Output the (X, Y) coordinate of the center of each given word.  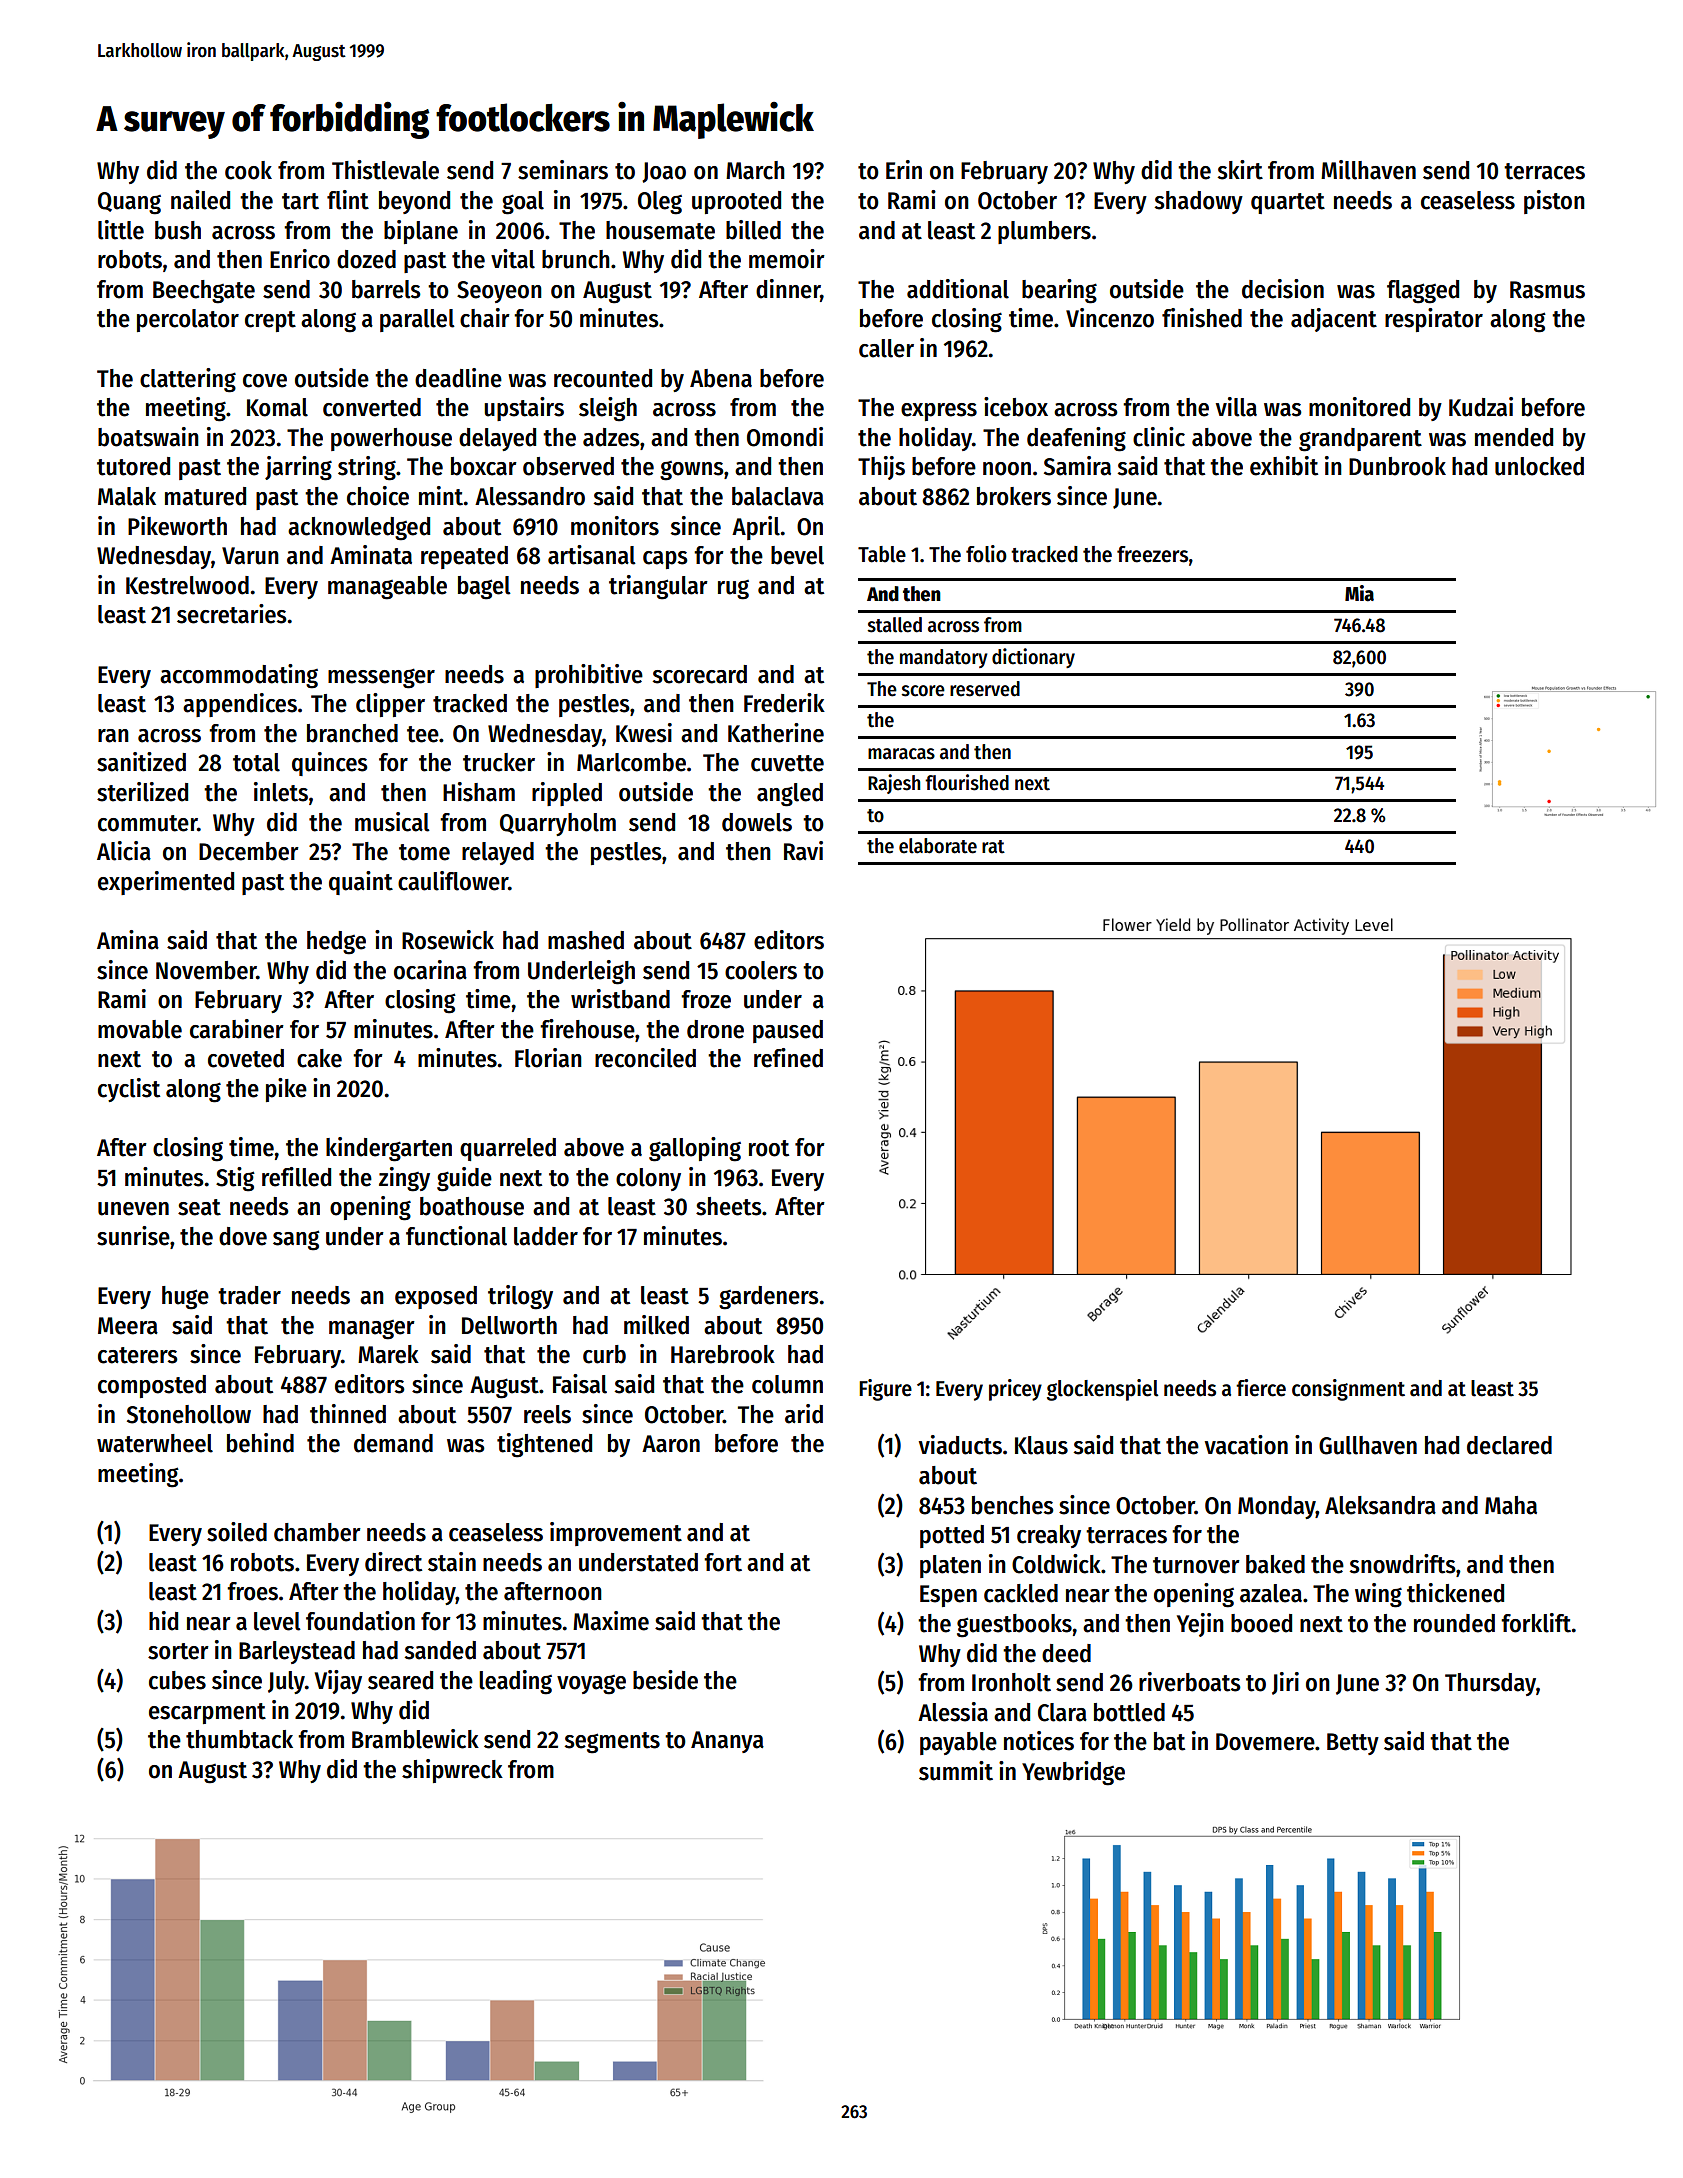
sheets (729, 1206)
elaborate (938, 846)
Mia (1359, 593)
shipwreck (452, 1771)
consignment (1348, 1390)
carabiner (237, 1029)
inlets (281, 792)
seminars (563, 170)
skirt (1240, 170)
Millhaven (1368, 170)
